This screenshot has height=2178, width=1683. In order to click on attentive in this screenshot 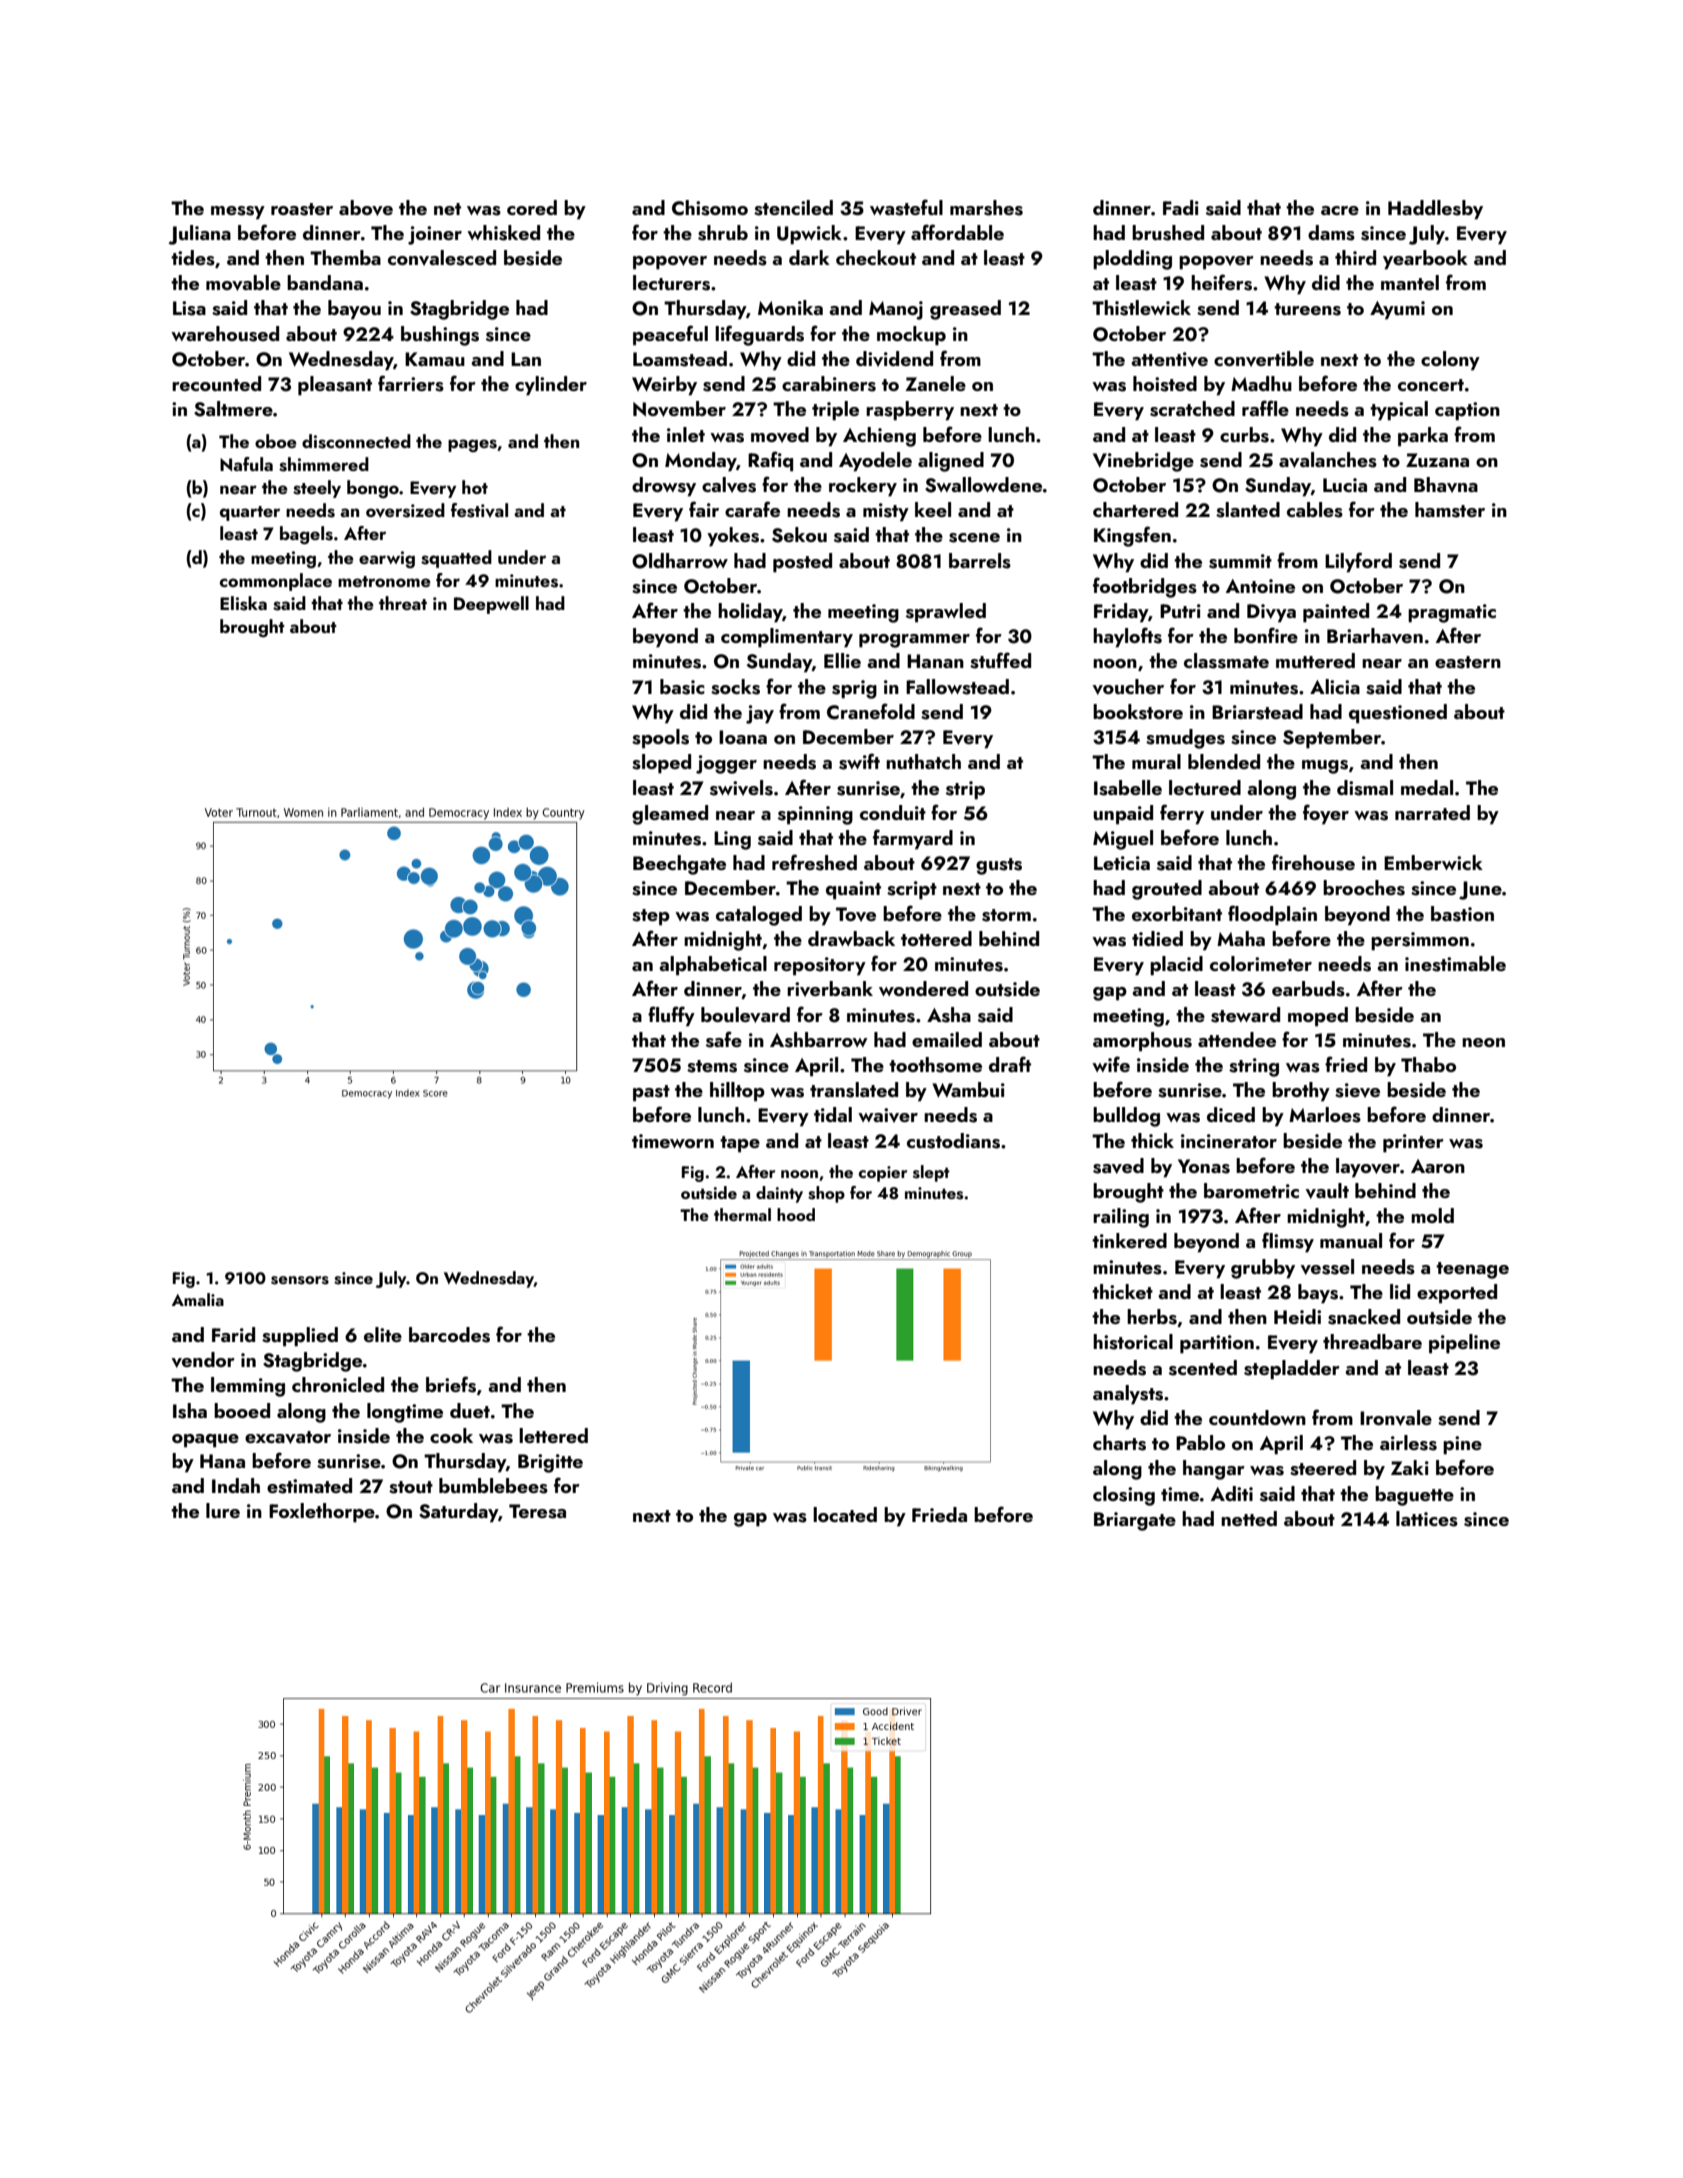, I will do `click(1169, 359)`.
